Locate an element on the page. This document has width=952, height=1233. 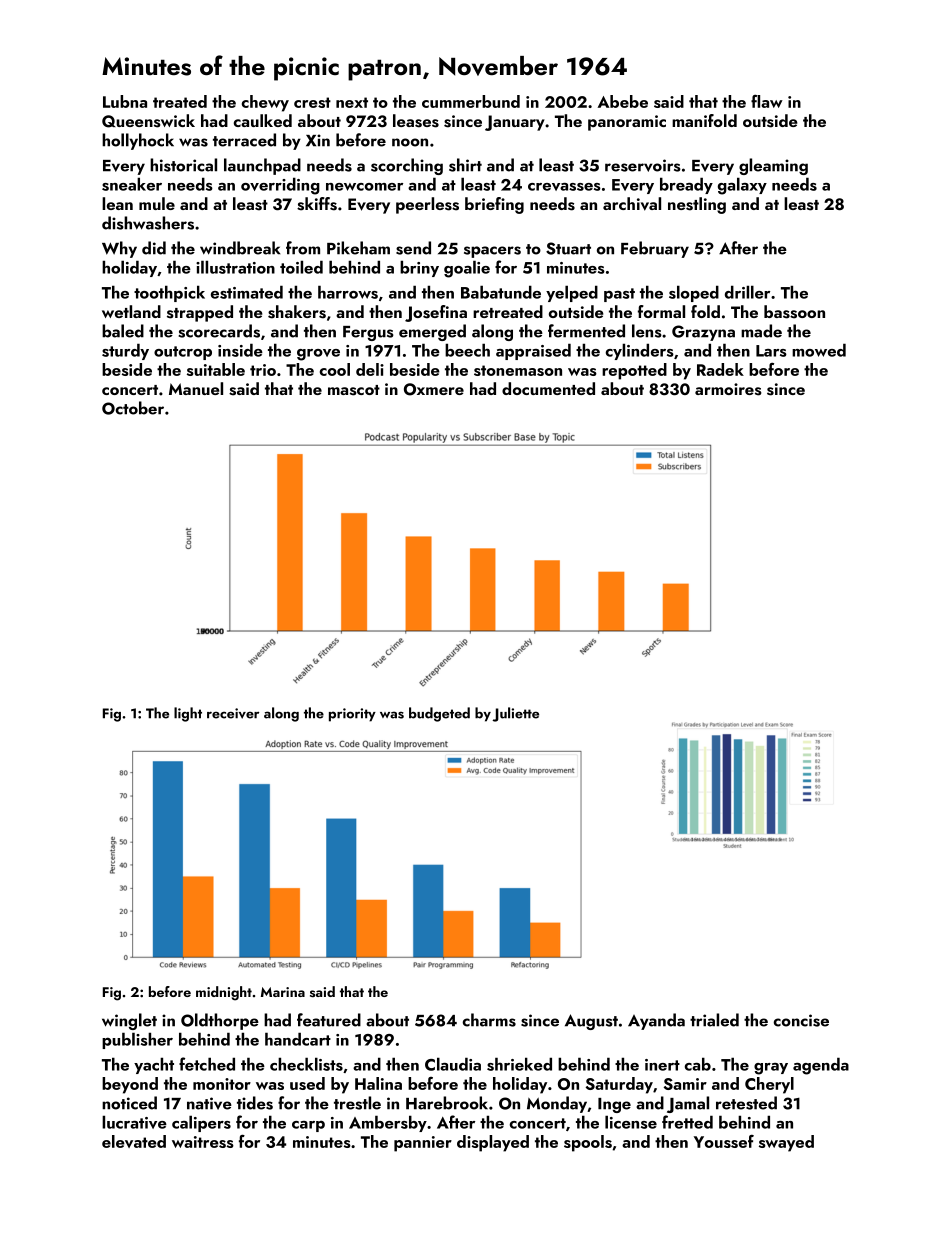
mascot is located at coordinates (354, 390).
